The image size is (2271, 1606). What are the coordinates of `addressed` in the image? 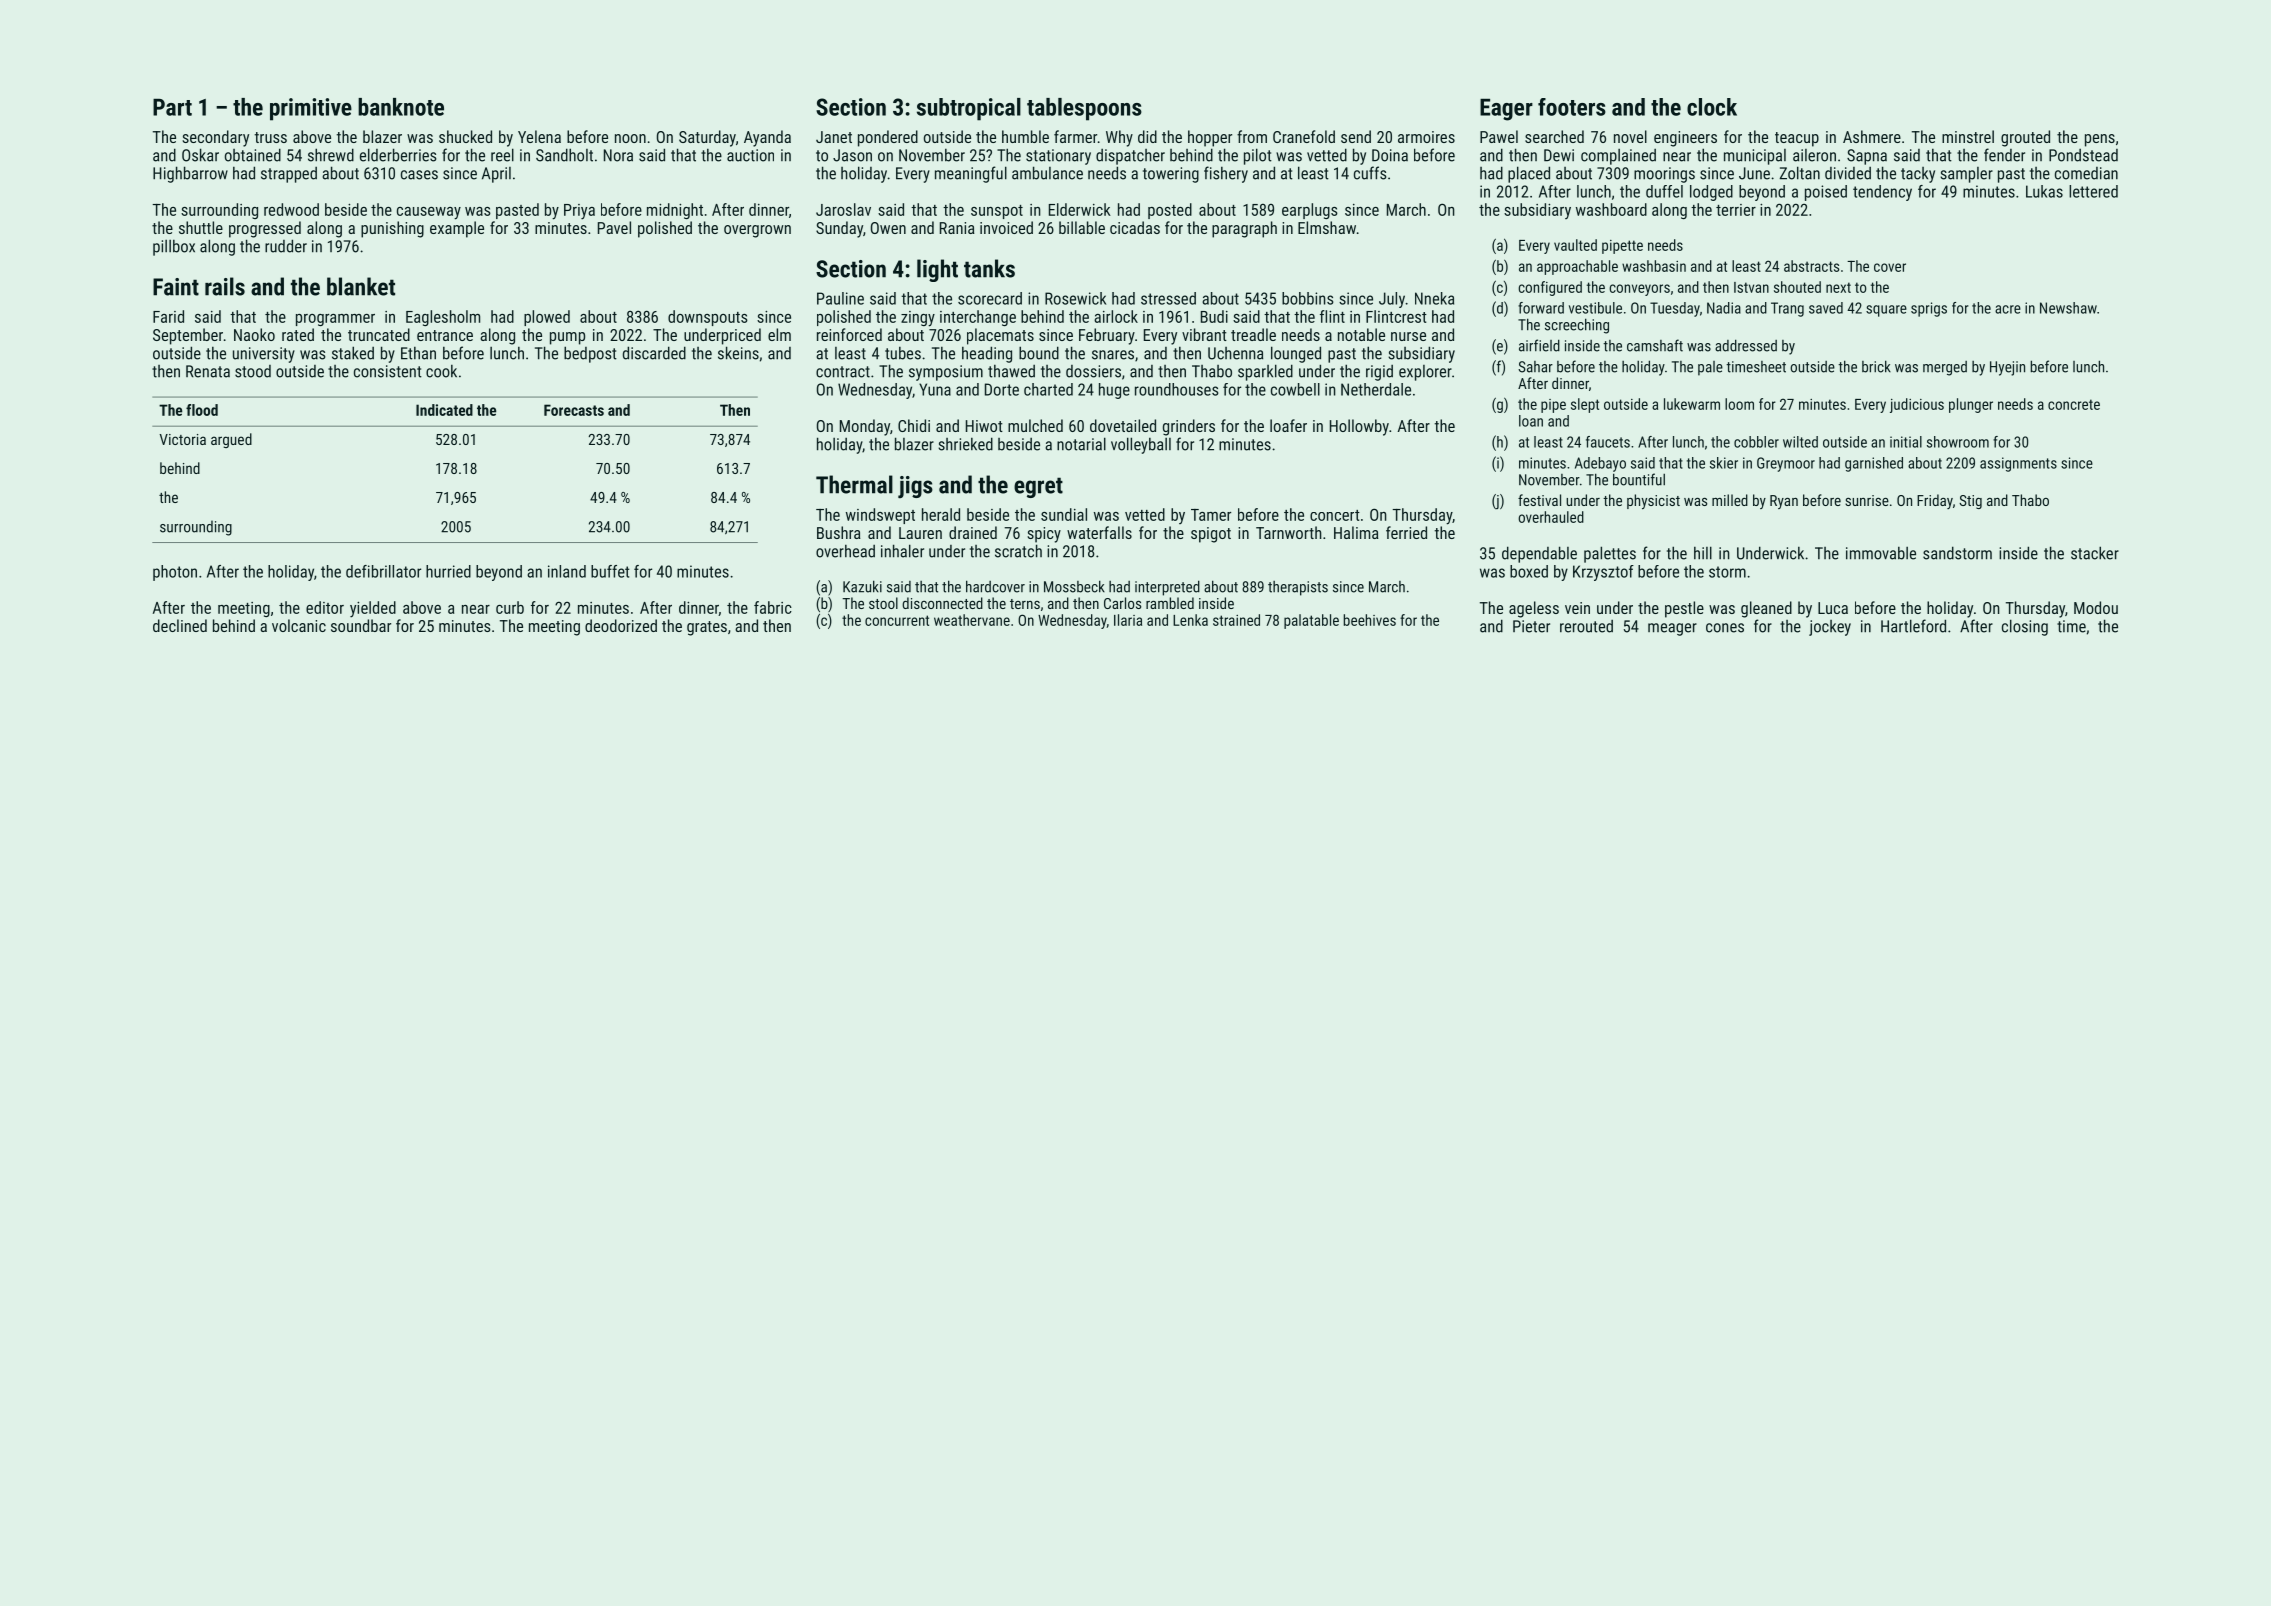 It's located at (1746, 345).
